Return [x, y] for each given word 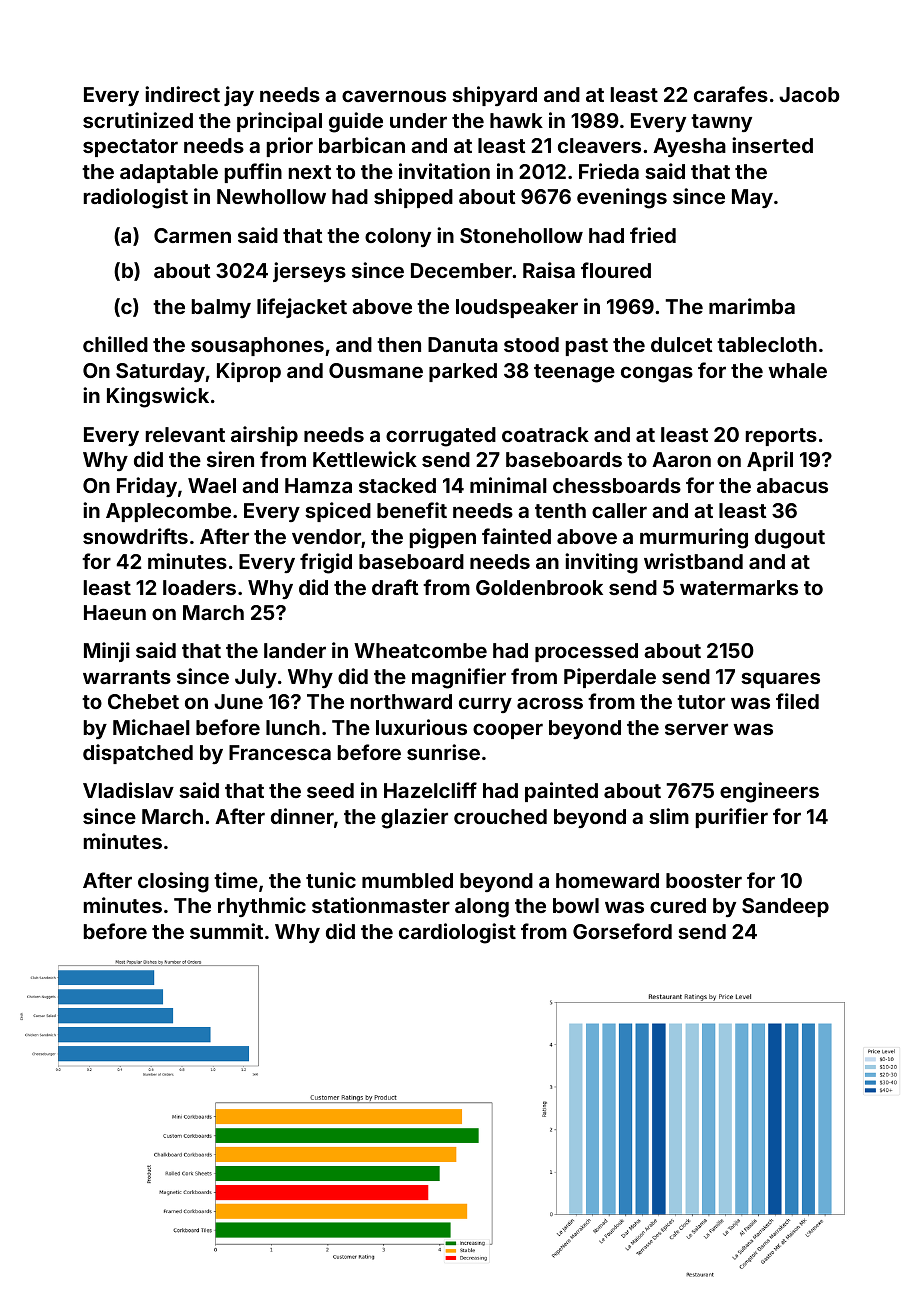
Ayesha [689, 147]
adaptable [169, 173]
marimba [752, 306]
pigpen [443, 538]
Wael [212, 485]
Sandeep [785, 907]
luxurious [421, 727]
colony [398, 237]
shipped [413, 198]
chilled [115, 344]
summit [226, 931]
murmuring [694, 538]
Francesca [280, 752]
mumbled [407, 880]
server [696, 729]
